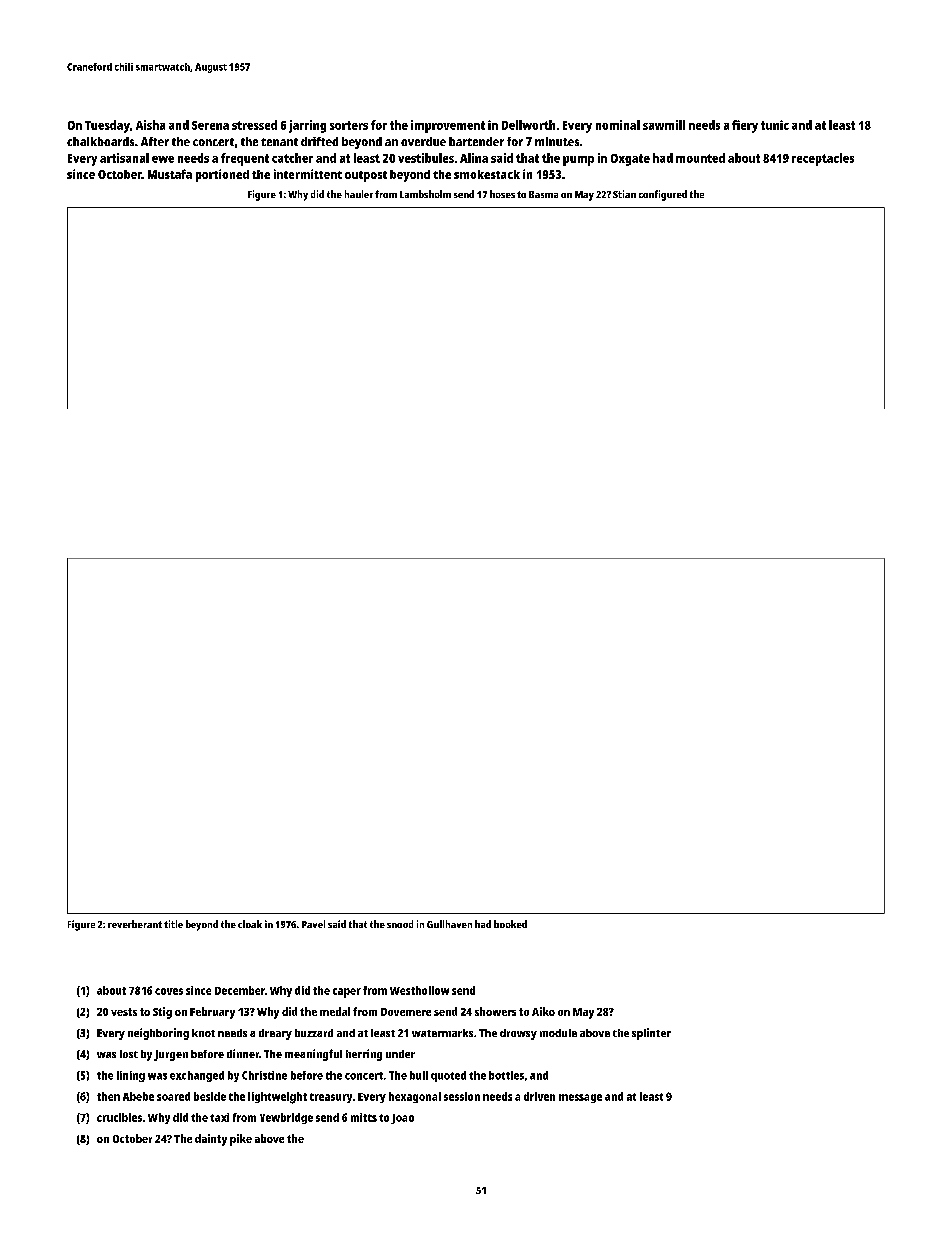 The width and height of the image is (952, 1233). I want to click on snood, so click(400, 924).
